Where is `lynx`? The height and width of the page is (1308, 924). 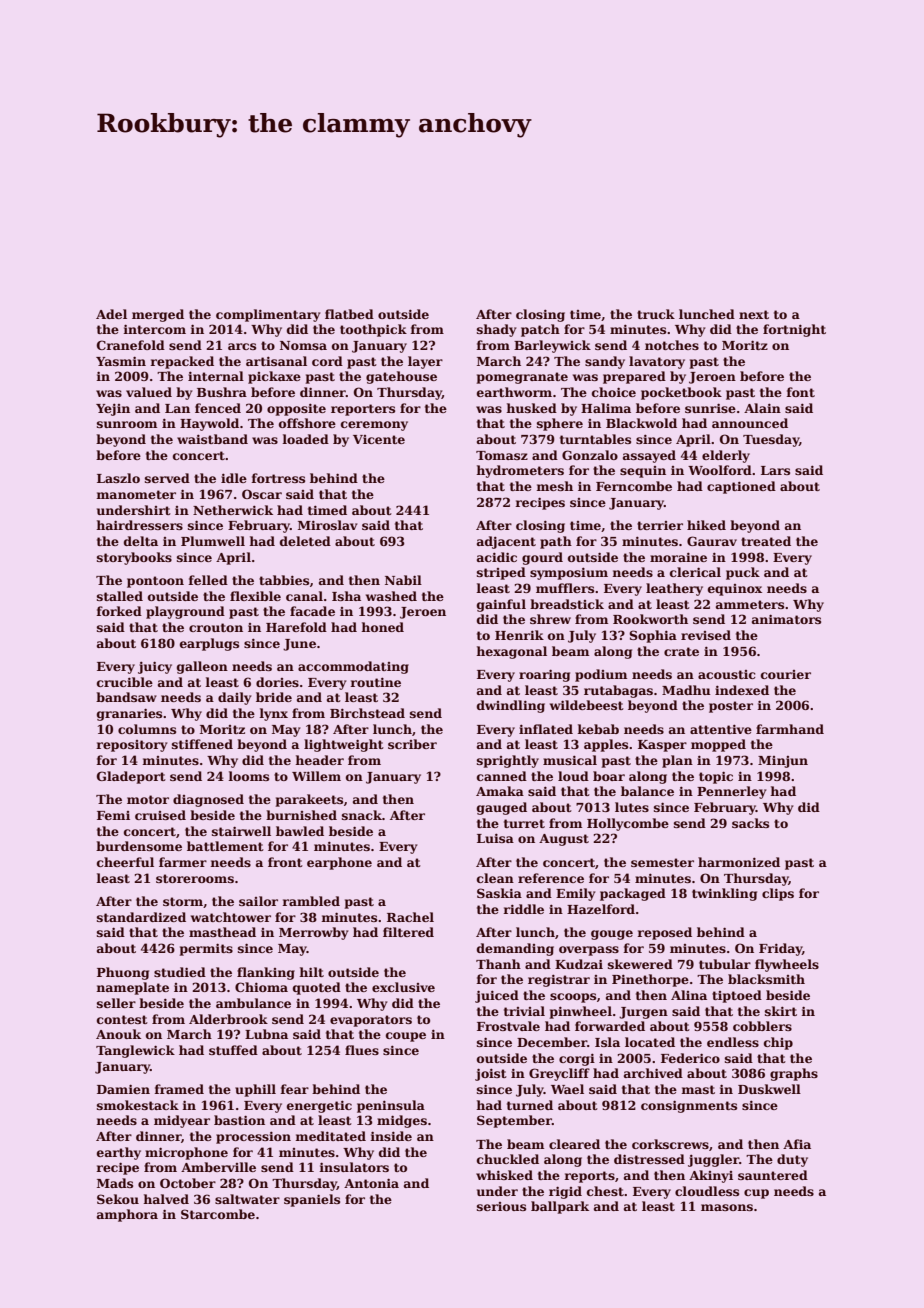 lynx is located at coordinates (273, 714).
